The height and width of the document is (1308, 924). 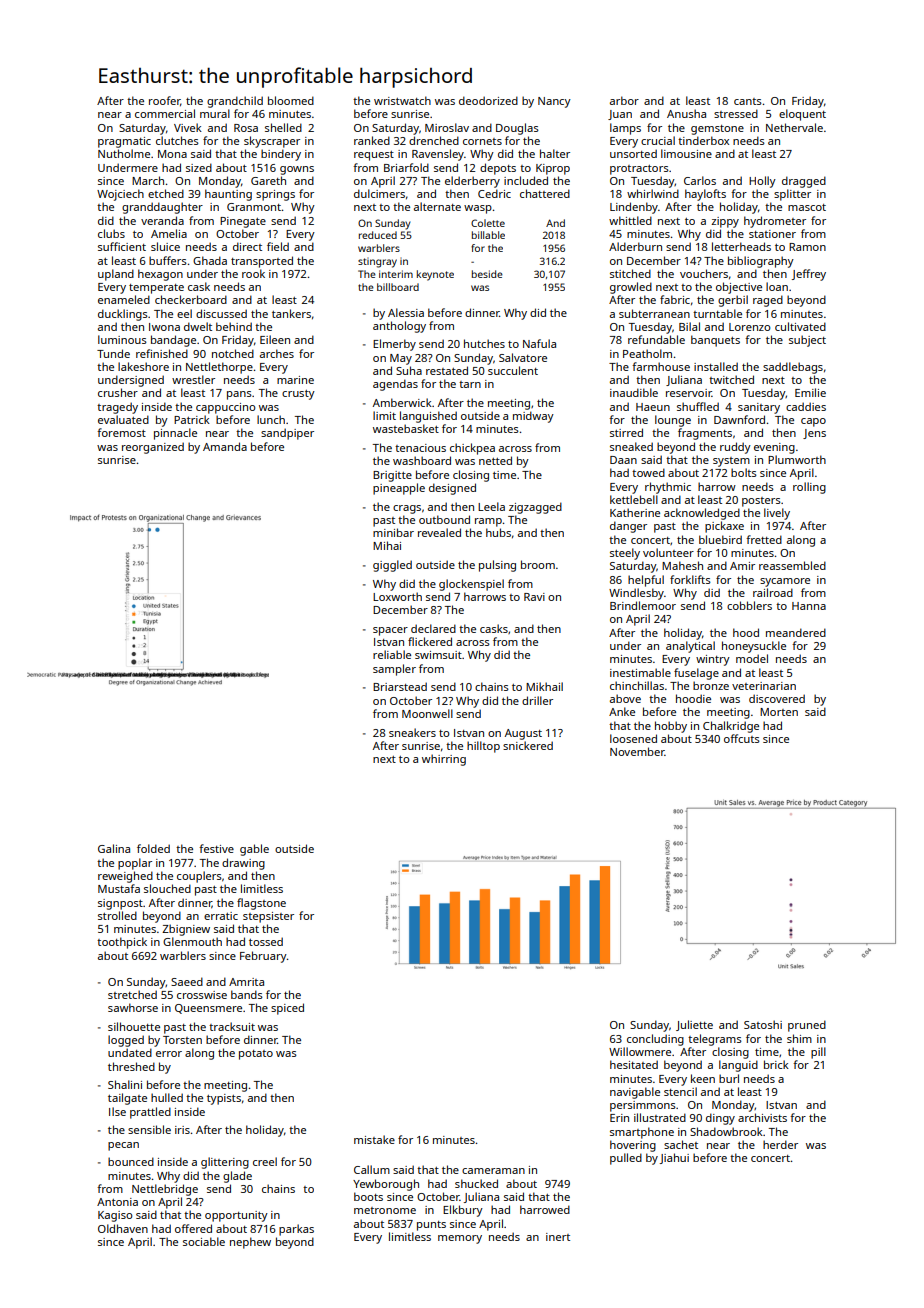 What do you see at coordinates (164, 100) in the document?
I see `roofer` at bounding box center [164, 100].
